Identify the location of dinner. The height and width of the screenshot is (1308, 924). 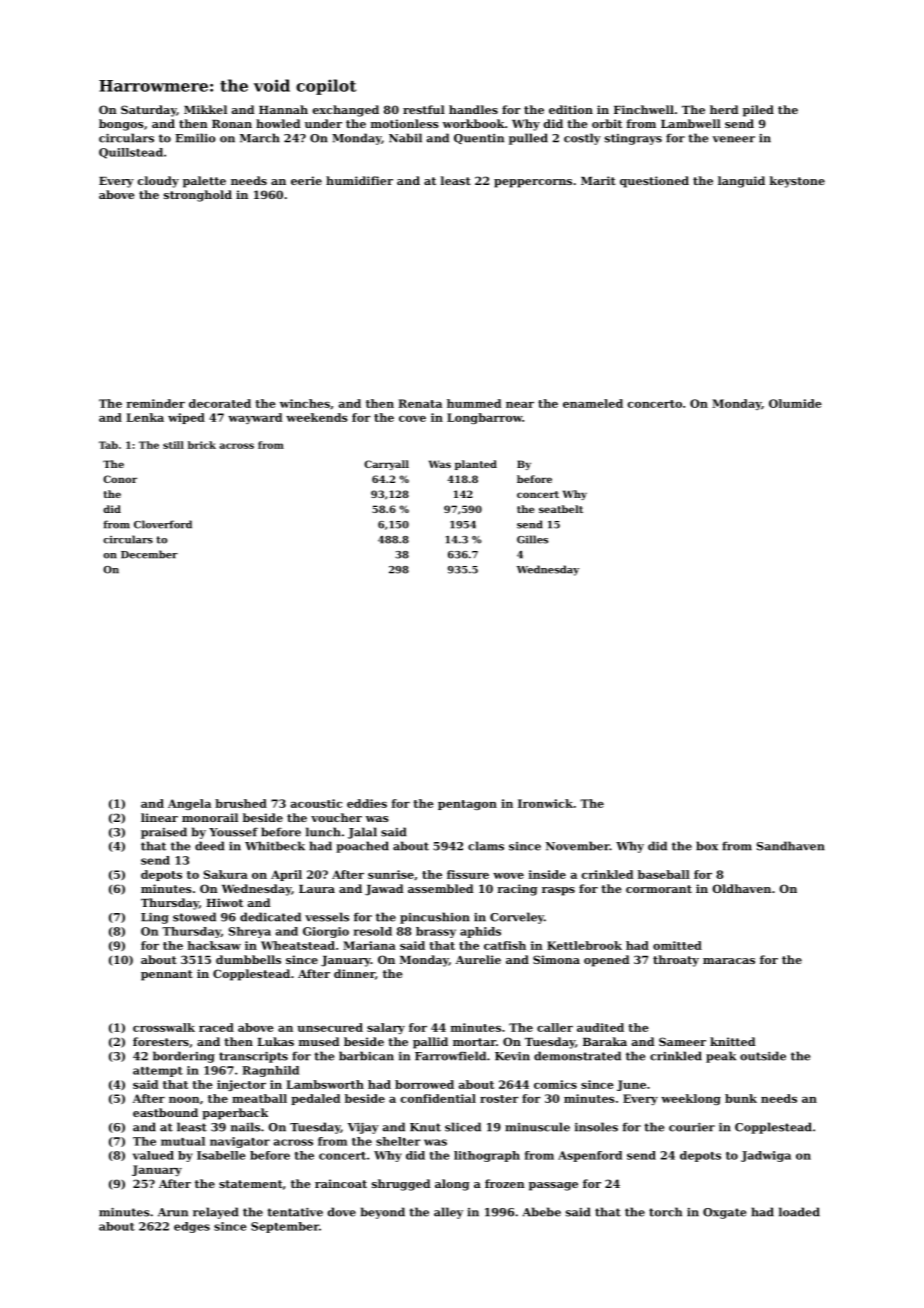
(354, 973).
